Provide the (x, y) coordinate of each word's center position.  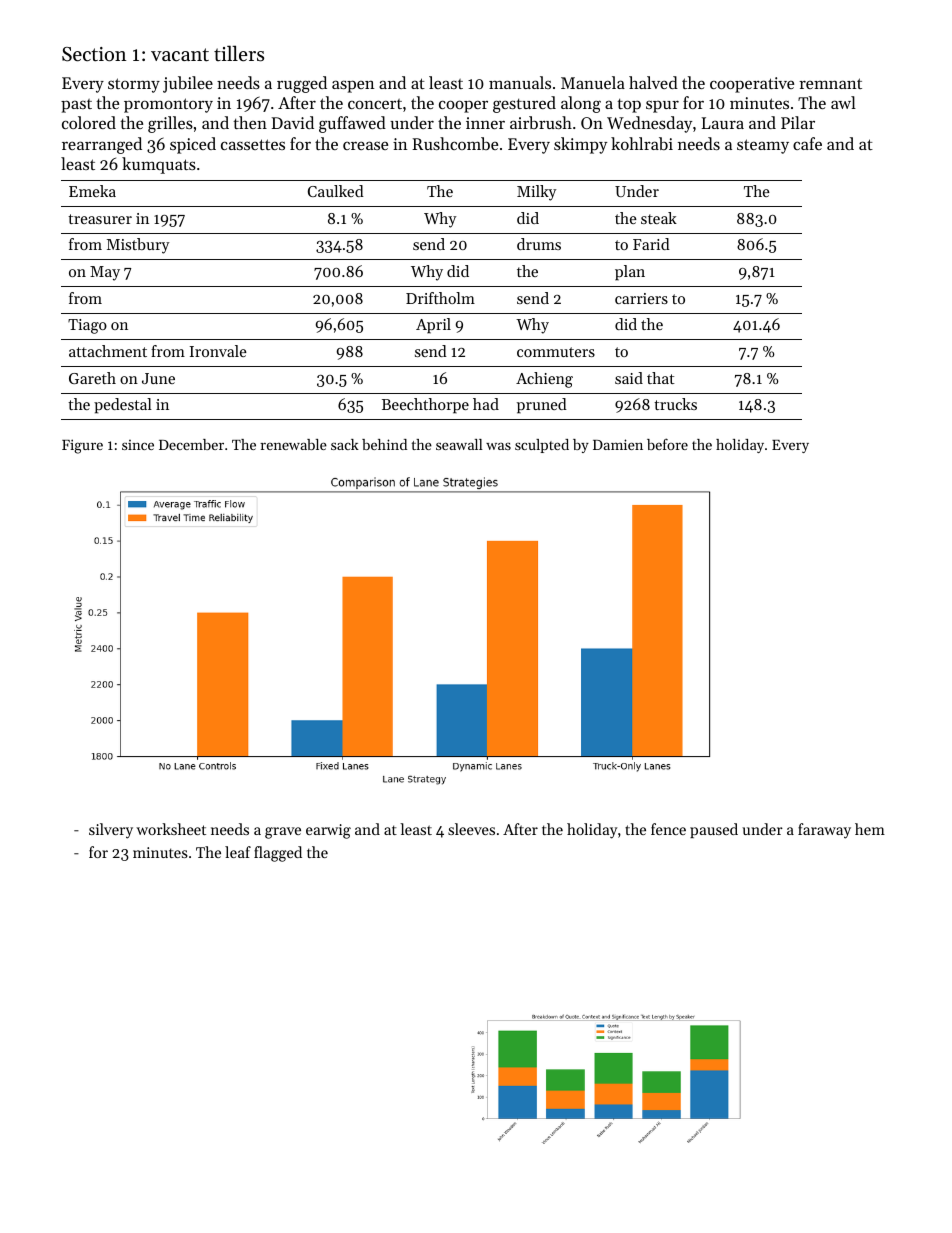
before (667, 444)
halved (653, 82)
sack (345, 444)
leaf (238, 852)
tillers (239, 53)
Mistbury (138, 246)
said (629, 378)
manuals (520, 82)
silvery (111, 831)
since (138, 445)
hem (870, 829)
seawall (459, 444)
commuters (556, 352)
